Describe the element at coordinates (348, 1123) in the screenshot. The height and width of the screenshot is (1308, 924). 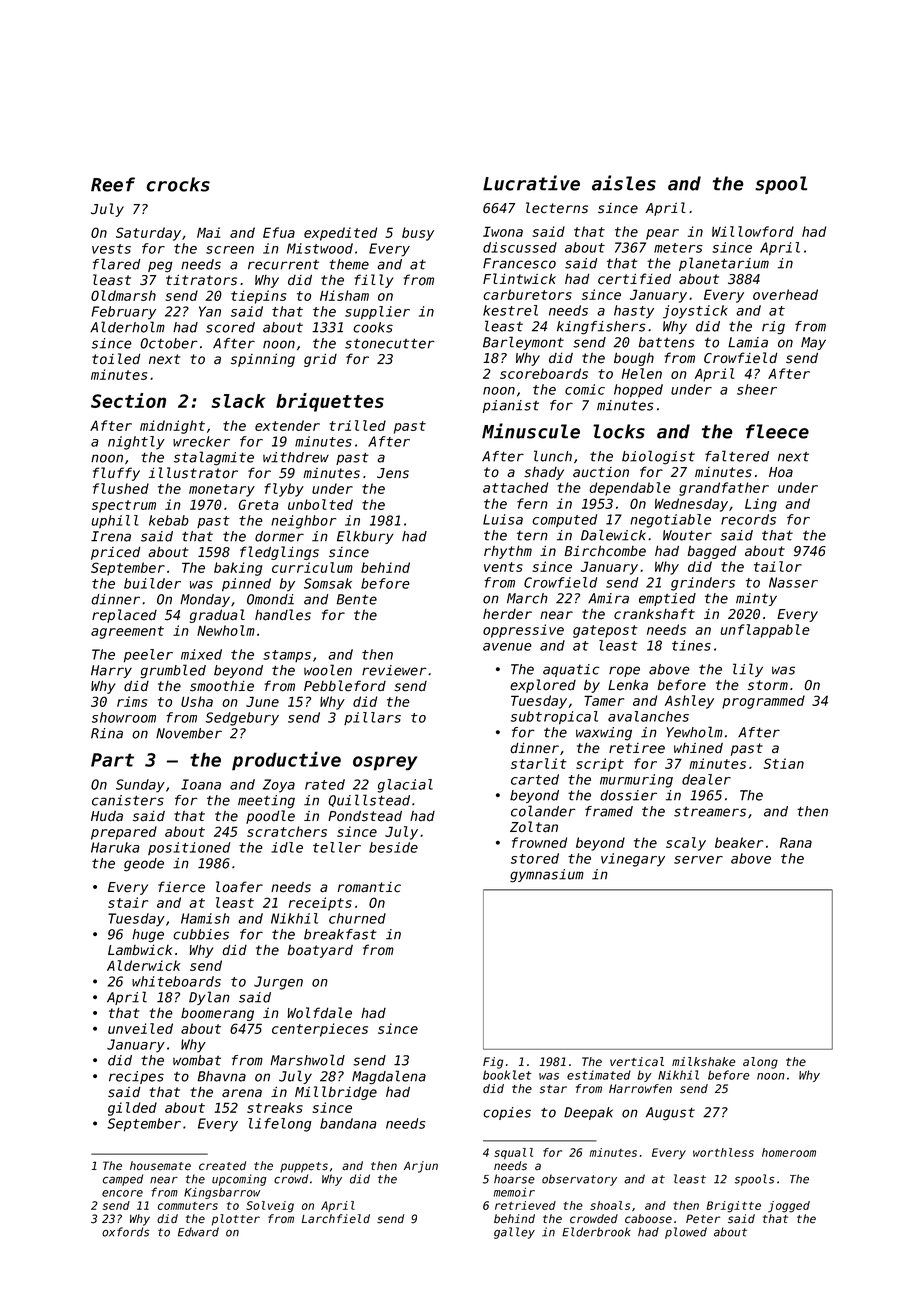
I see `bandana` at that location.
